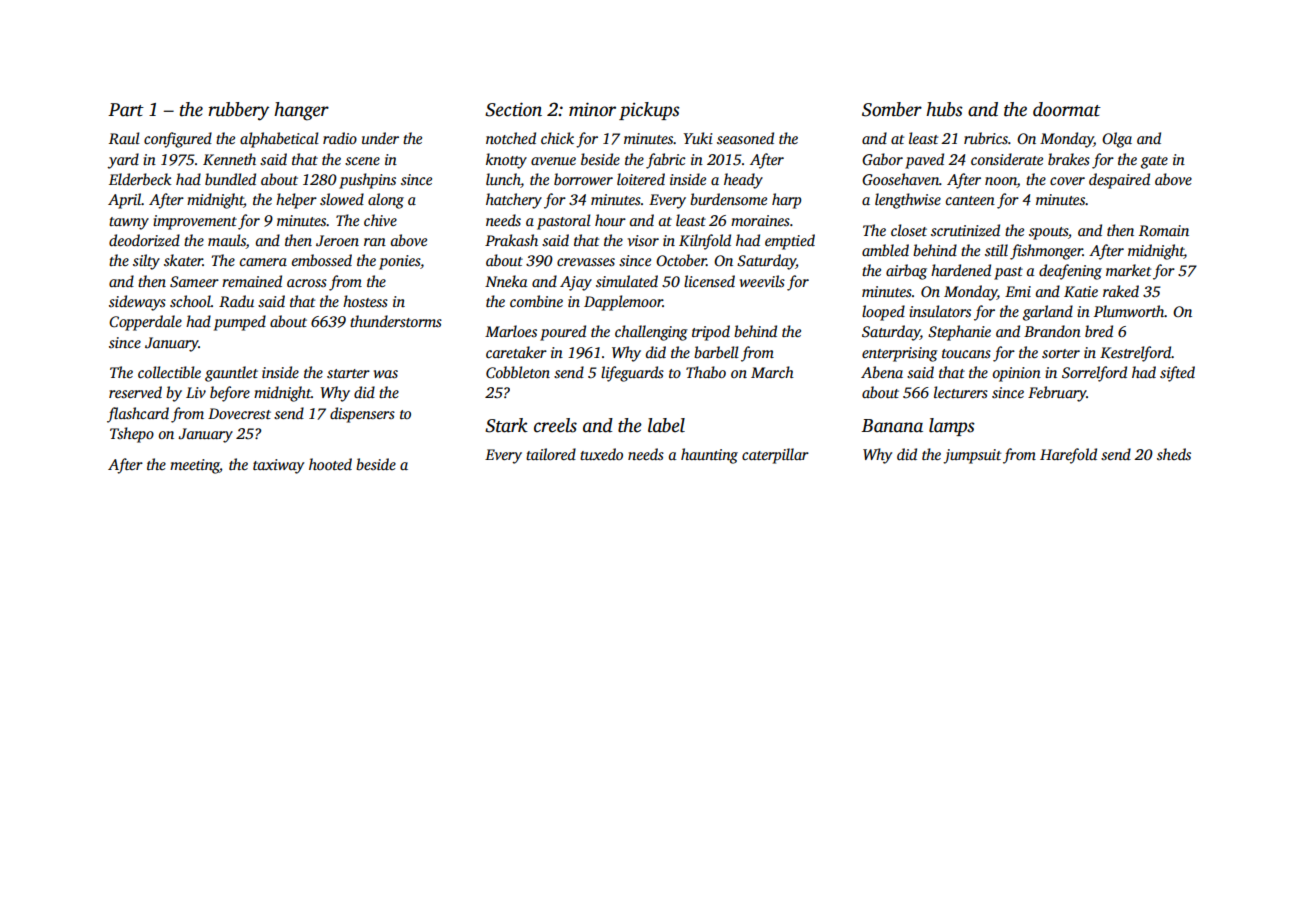 This page has height=924, width=1308. I want to click on Somber, so click(892, 109).
